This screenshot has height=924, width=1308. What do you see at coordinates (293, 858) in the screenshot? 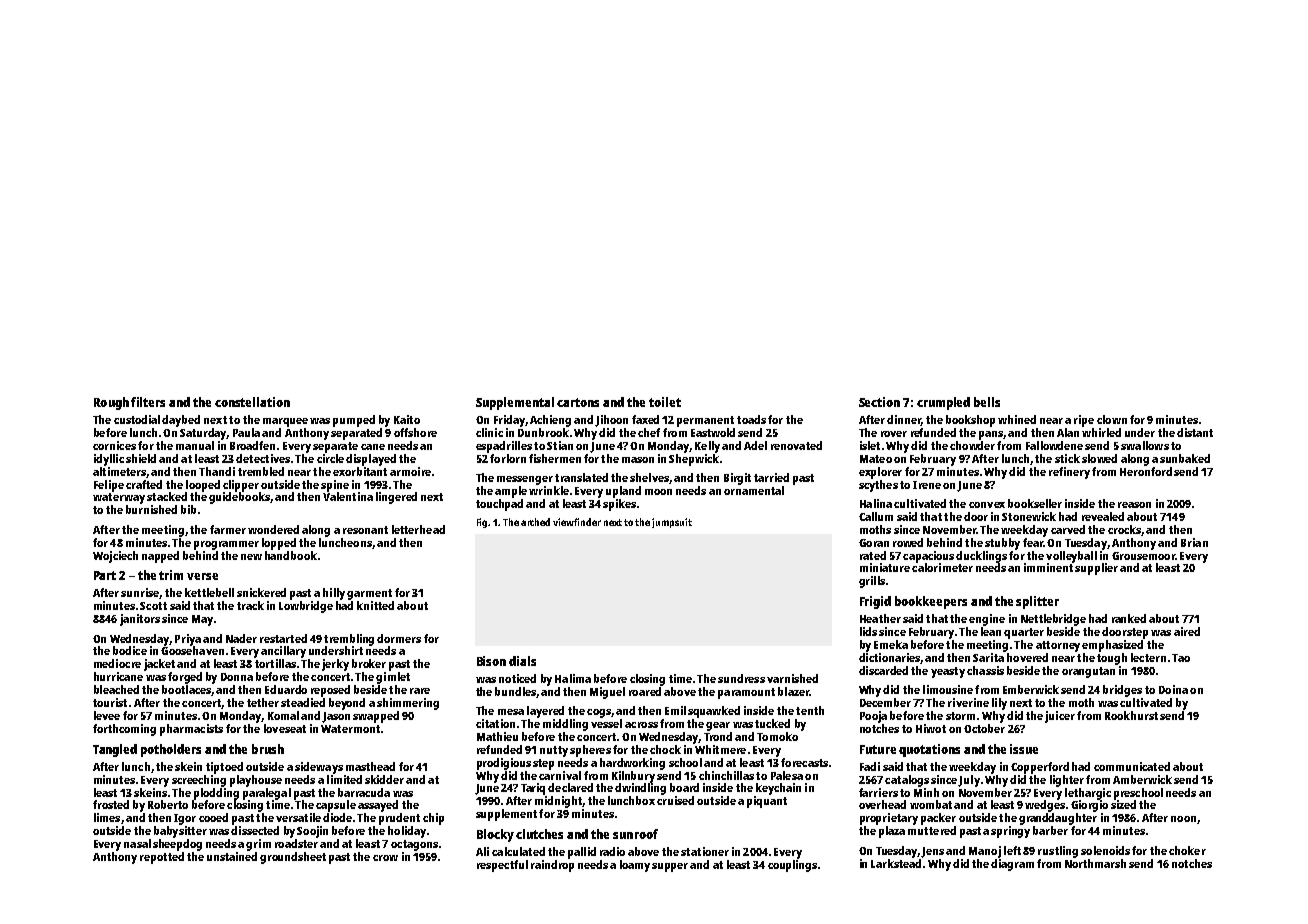
I see `groundsheet` at bounding box center [293, 858].
